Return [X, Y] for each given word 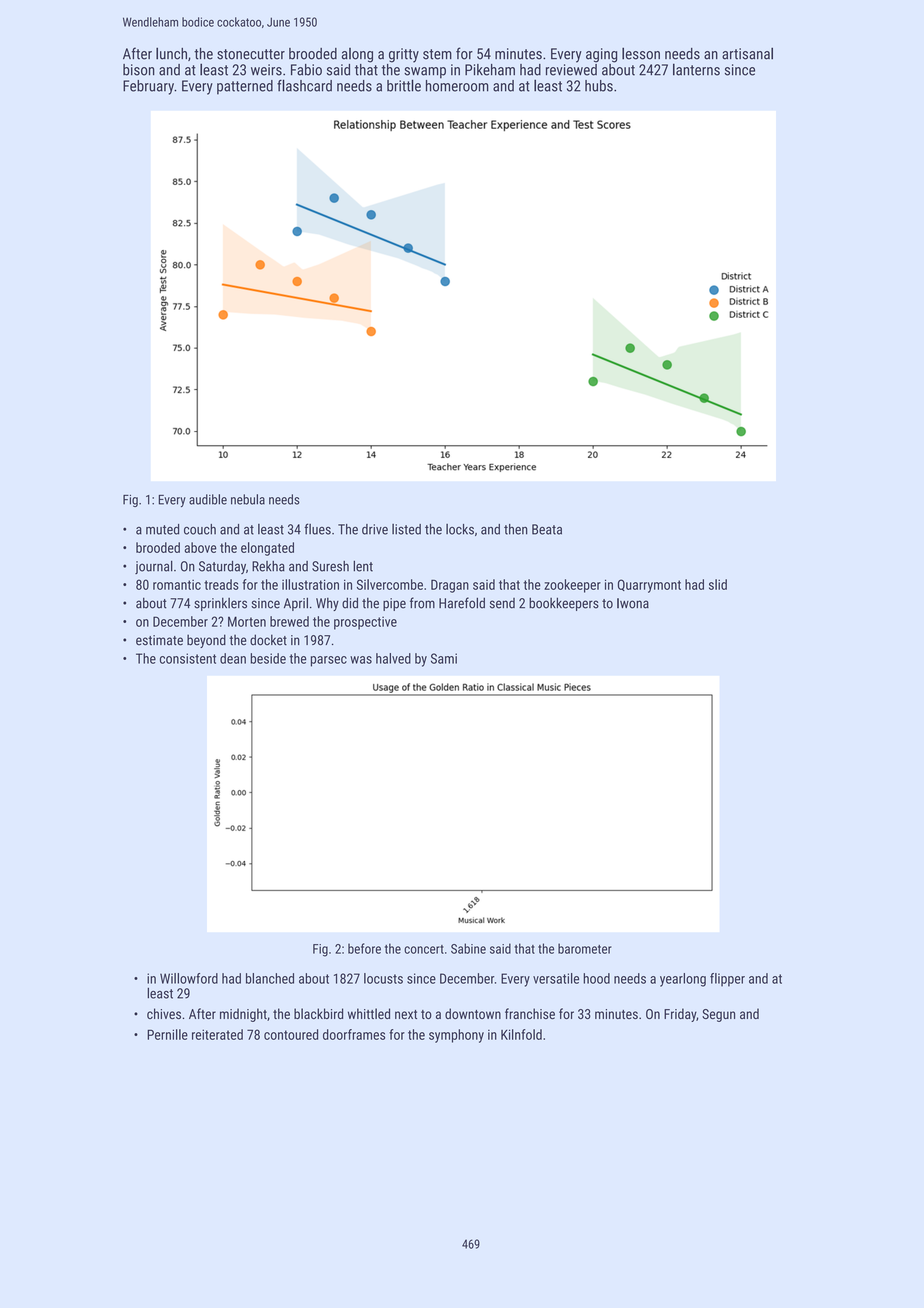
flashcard [304, 85]
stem [437, 54]
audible [208, 499]
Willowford [189, 978]
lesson [641, 53]
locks [460, 529]
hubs [599, 86]
